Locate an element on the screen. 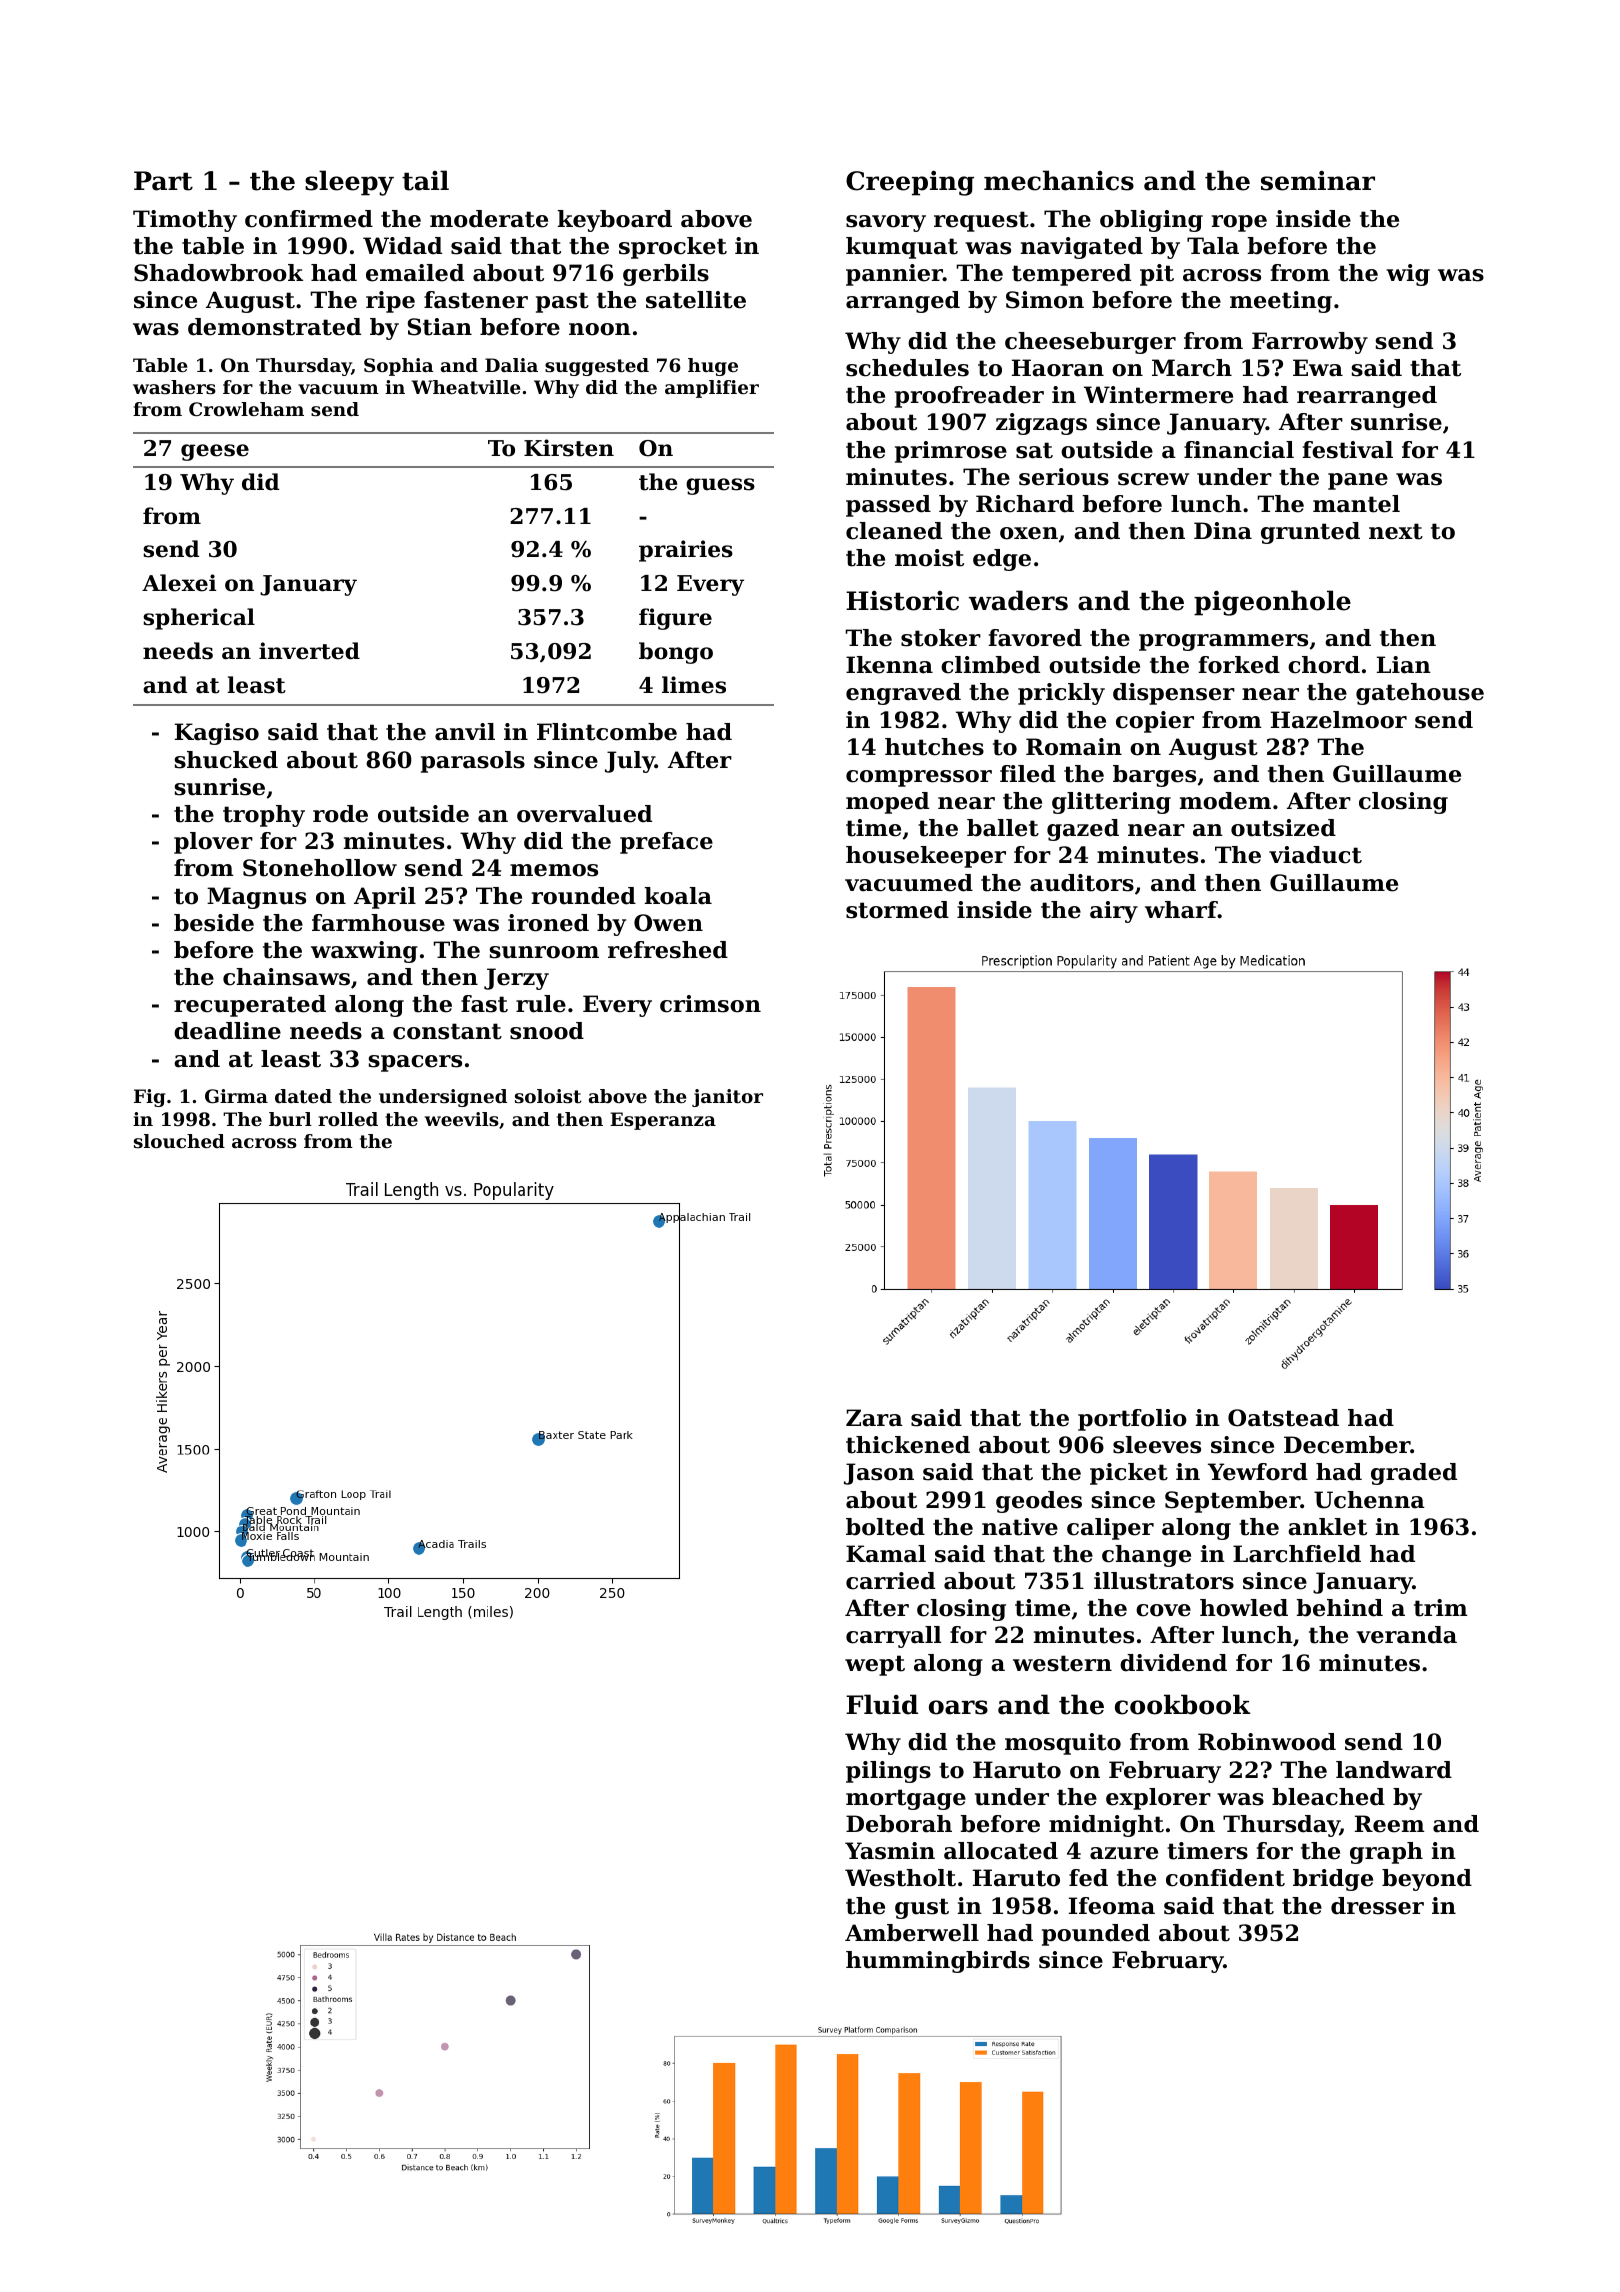 The height and width of the screenshot is (2292, 1620). Creeping is located at coordinates (910, 183).
